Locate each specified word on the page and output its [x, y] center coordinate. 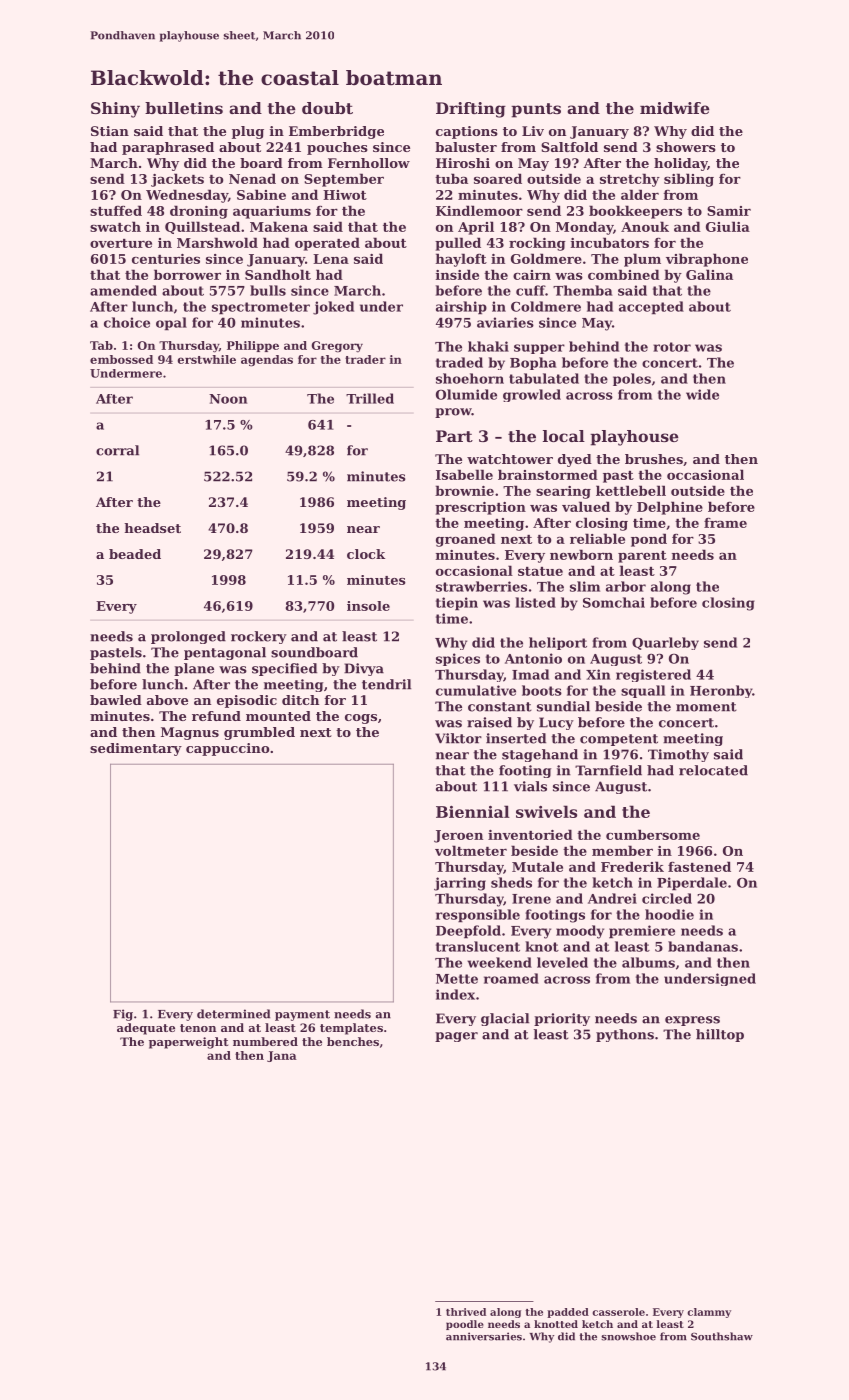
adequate [146, 1029]
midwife [675, 108]
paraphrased [168, 148]
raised [489, 722]
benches [353, 1041]
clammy [709, 1313]
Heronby [721, 691]
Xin [598, 674]
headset [152, 528]
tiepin [457, 603]
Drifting [471, 110]
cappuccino [227, 749]
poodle [465, 1325]
